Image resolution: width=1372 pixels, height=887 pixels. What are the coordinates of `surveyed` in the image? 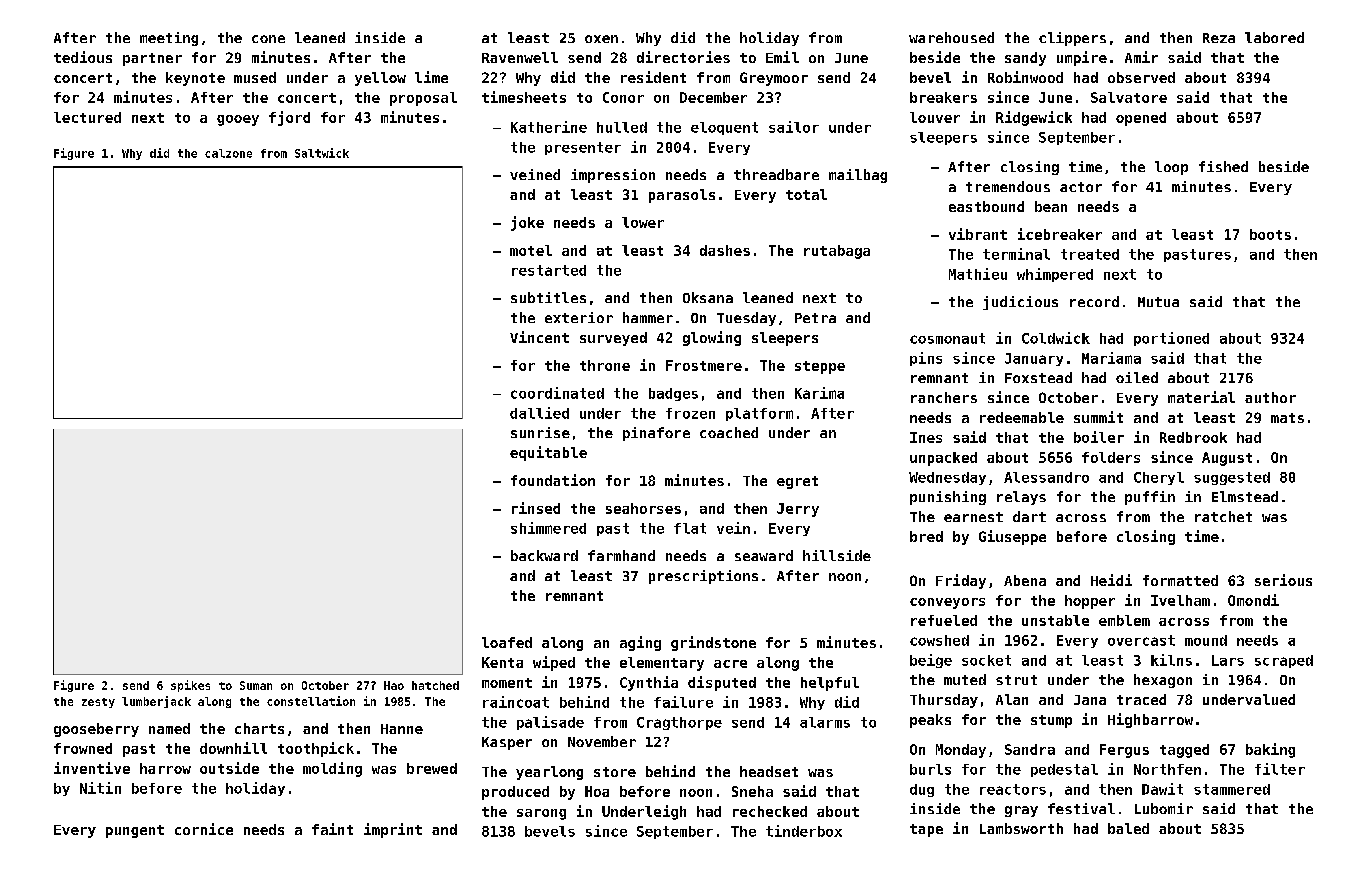 It's located at (613, 339).
